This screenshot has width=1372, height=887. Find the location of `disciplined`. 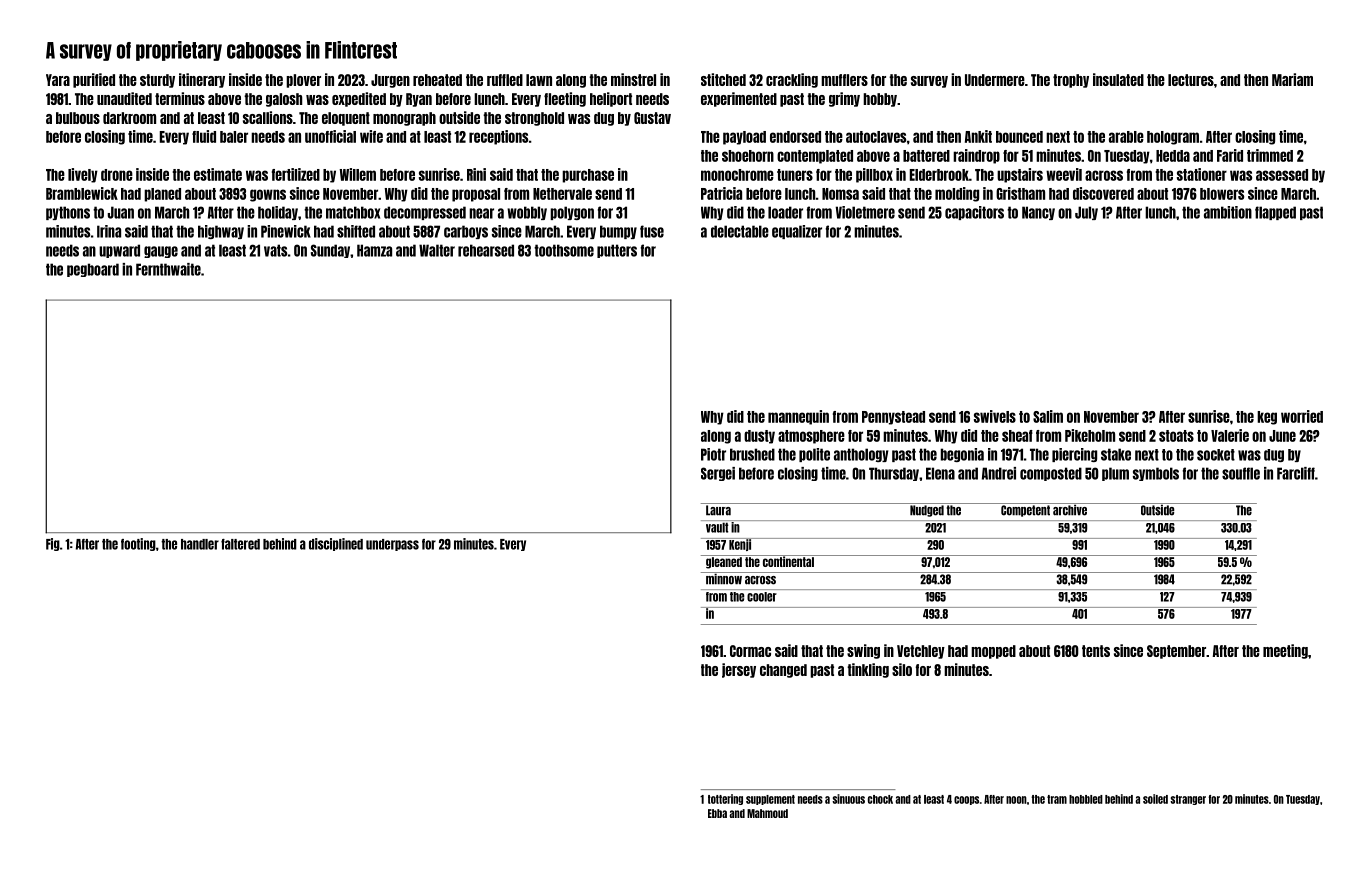

disciplined is located at coordinates (336, 544).
